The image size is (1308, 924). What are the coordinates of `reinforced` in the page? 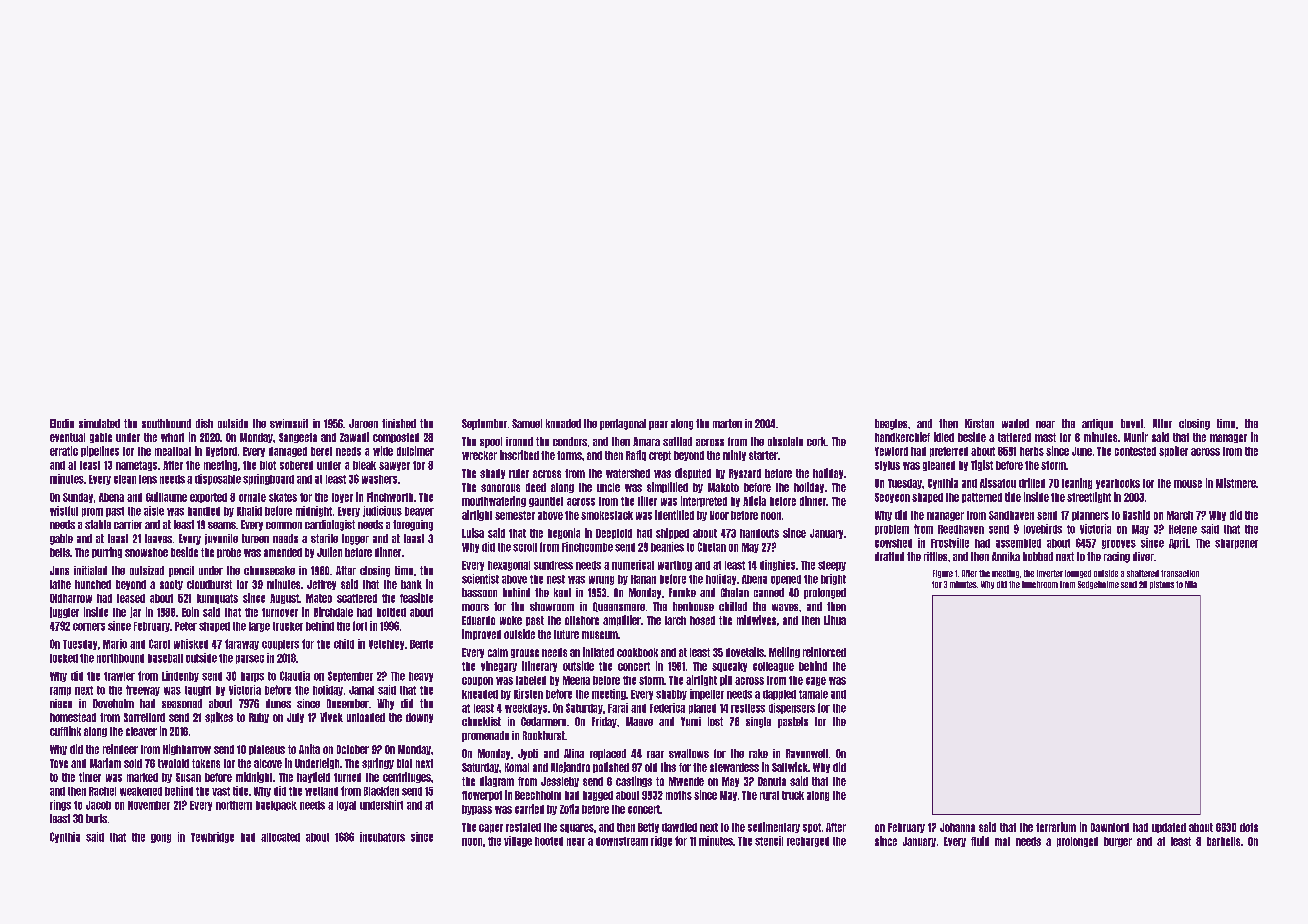 It's located at (824, 652).
